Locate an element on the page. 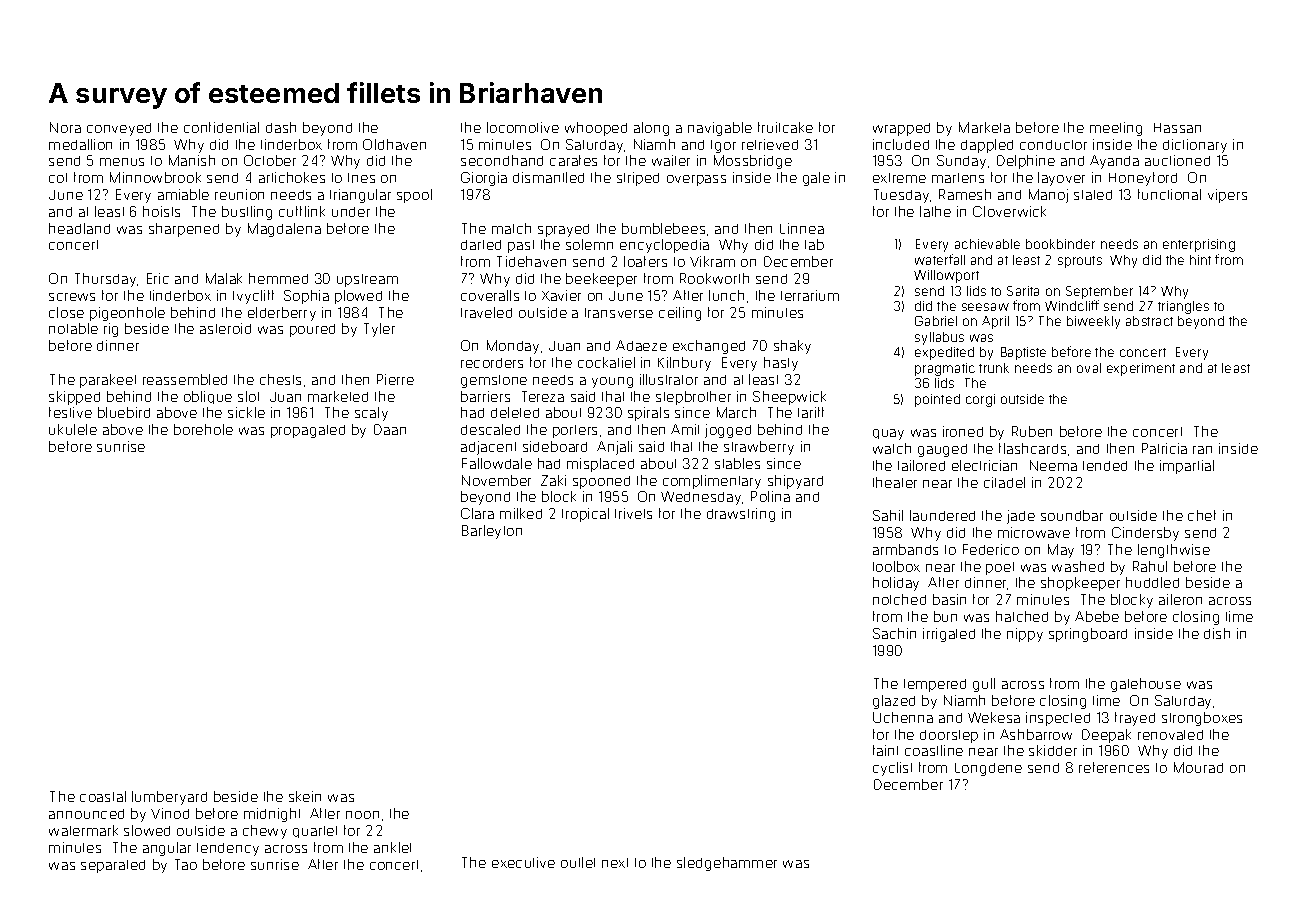 This image has width=1308, height=924. Cloverwick is located at coordinates (1009, 211).
